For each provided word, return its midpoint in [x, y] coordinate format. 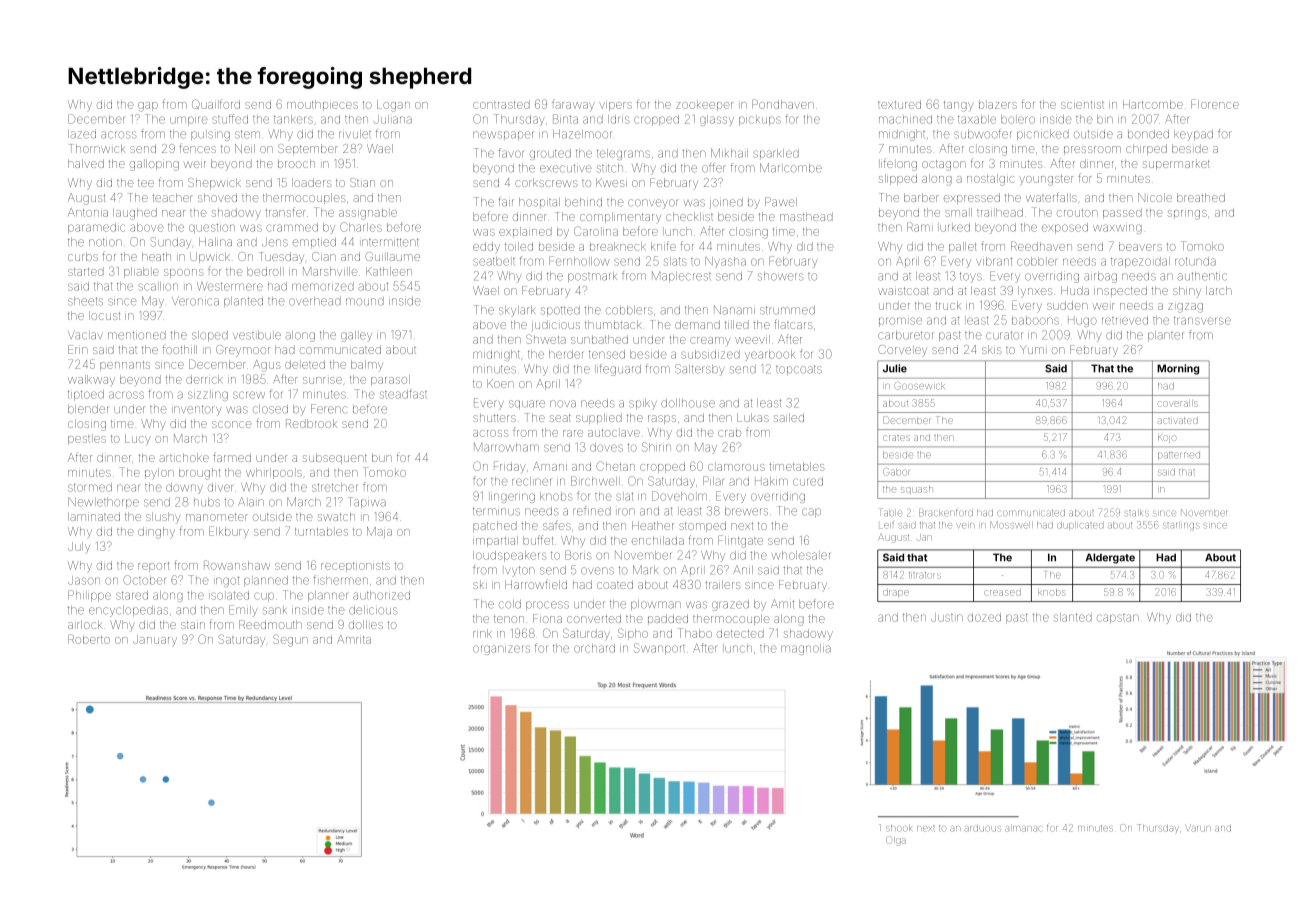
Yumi [1032, 349]
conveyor [653, 204]
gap [148, 107]
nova [563, 404]
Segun [290, 640]
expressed [972, 198]
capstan [1118, 619]
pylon [159, 474]
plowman [656, 605]
